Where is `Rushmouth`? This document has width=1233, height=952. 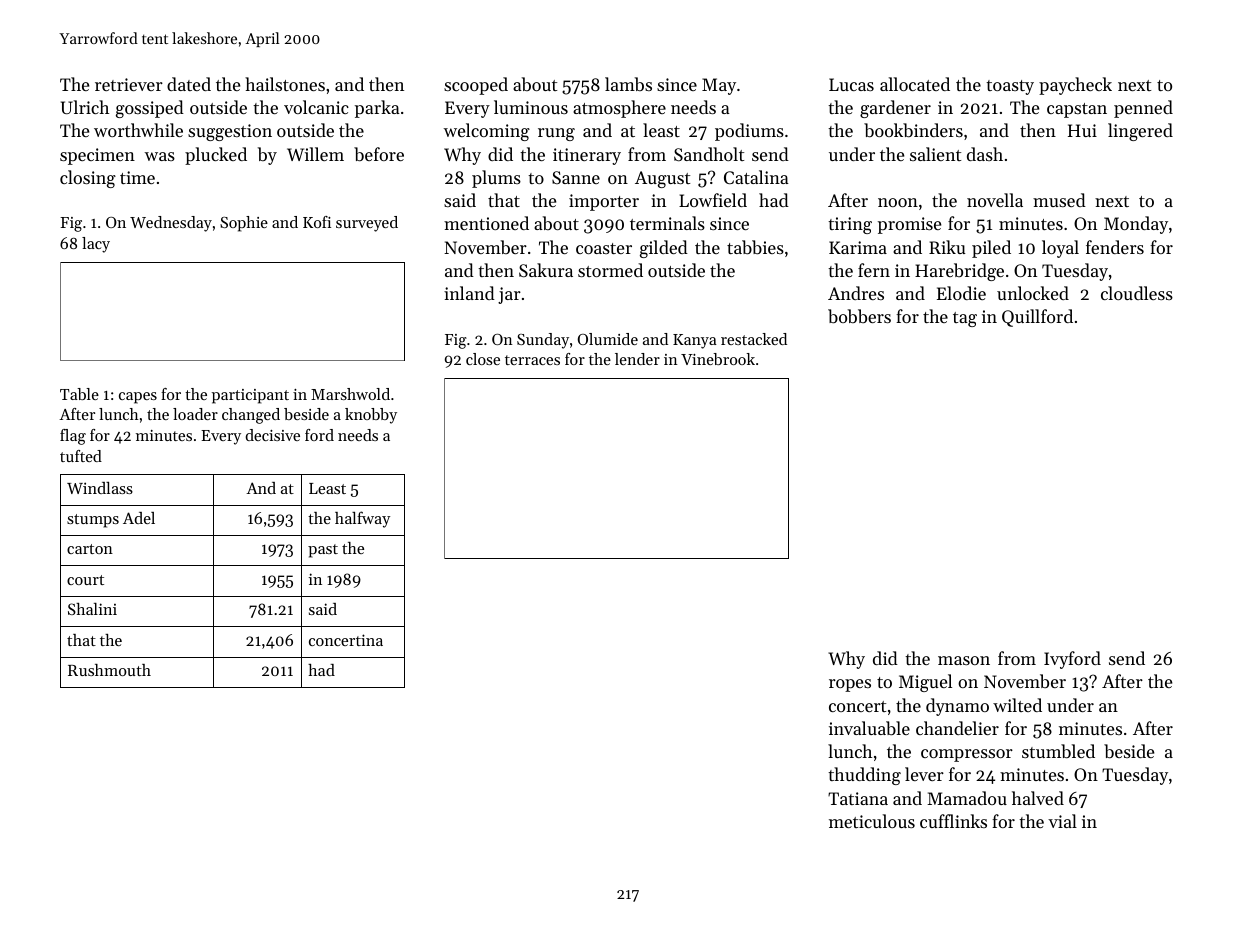 Rushmouth is located at coordinates (109, 670).
